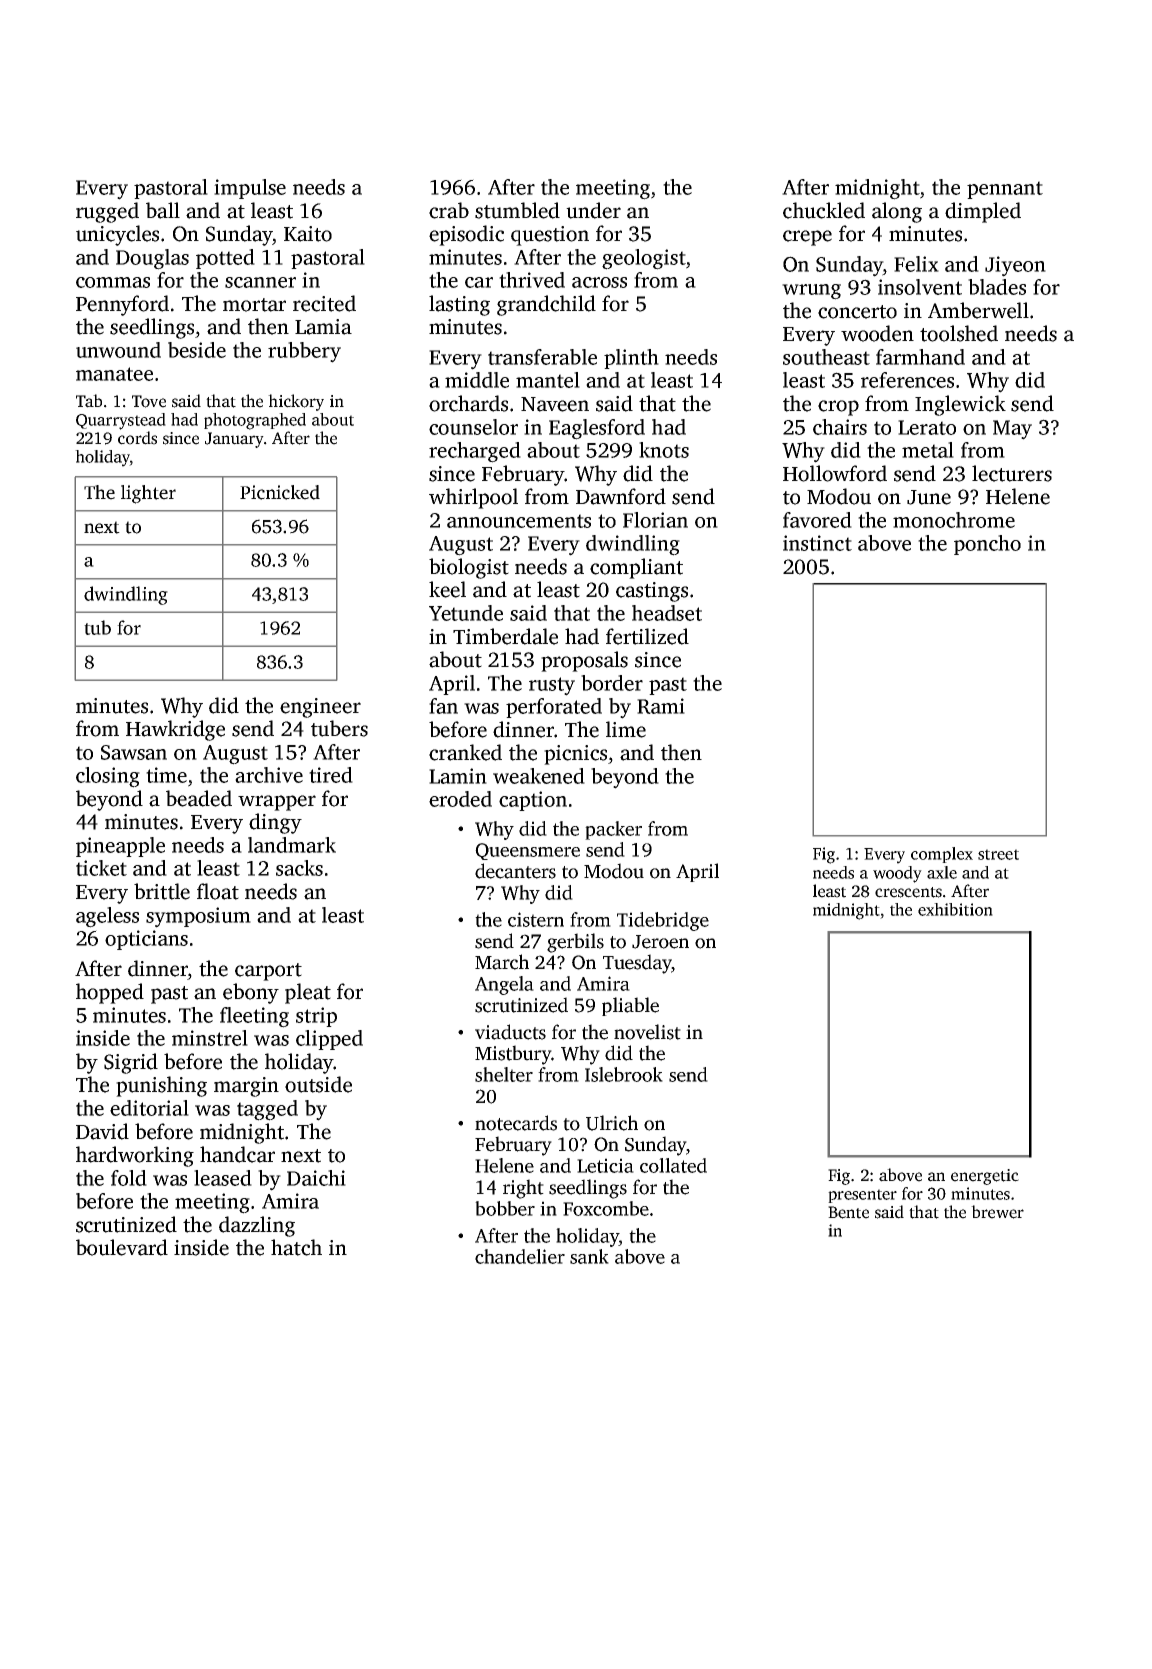  Describe the element at coordinates (824, 210) in the document. I see `chuckled` at that location.
